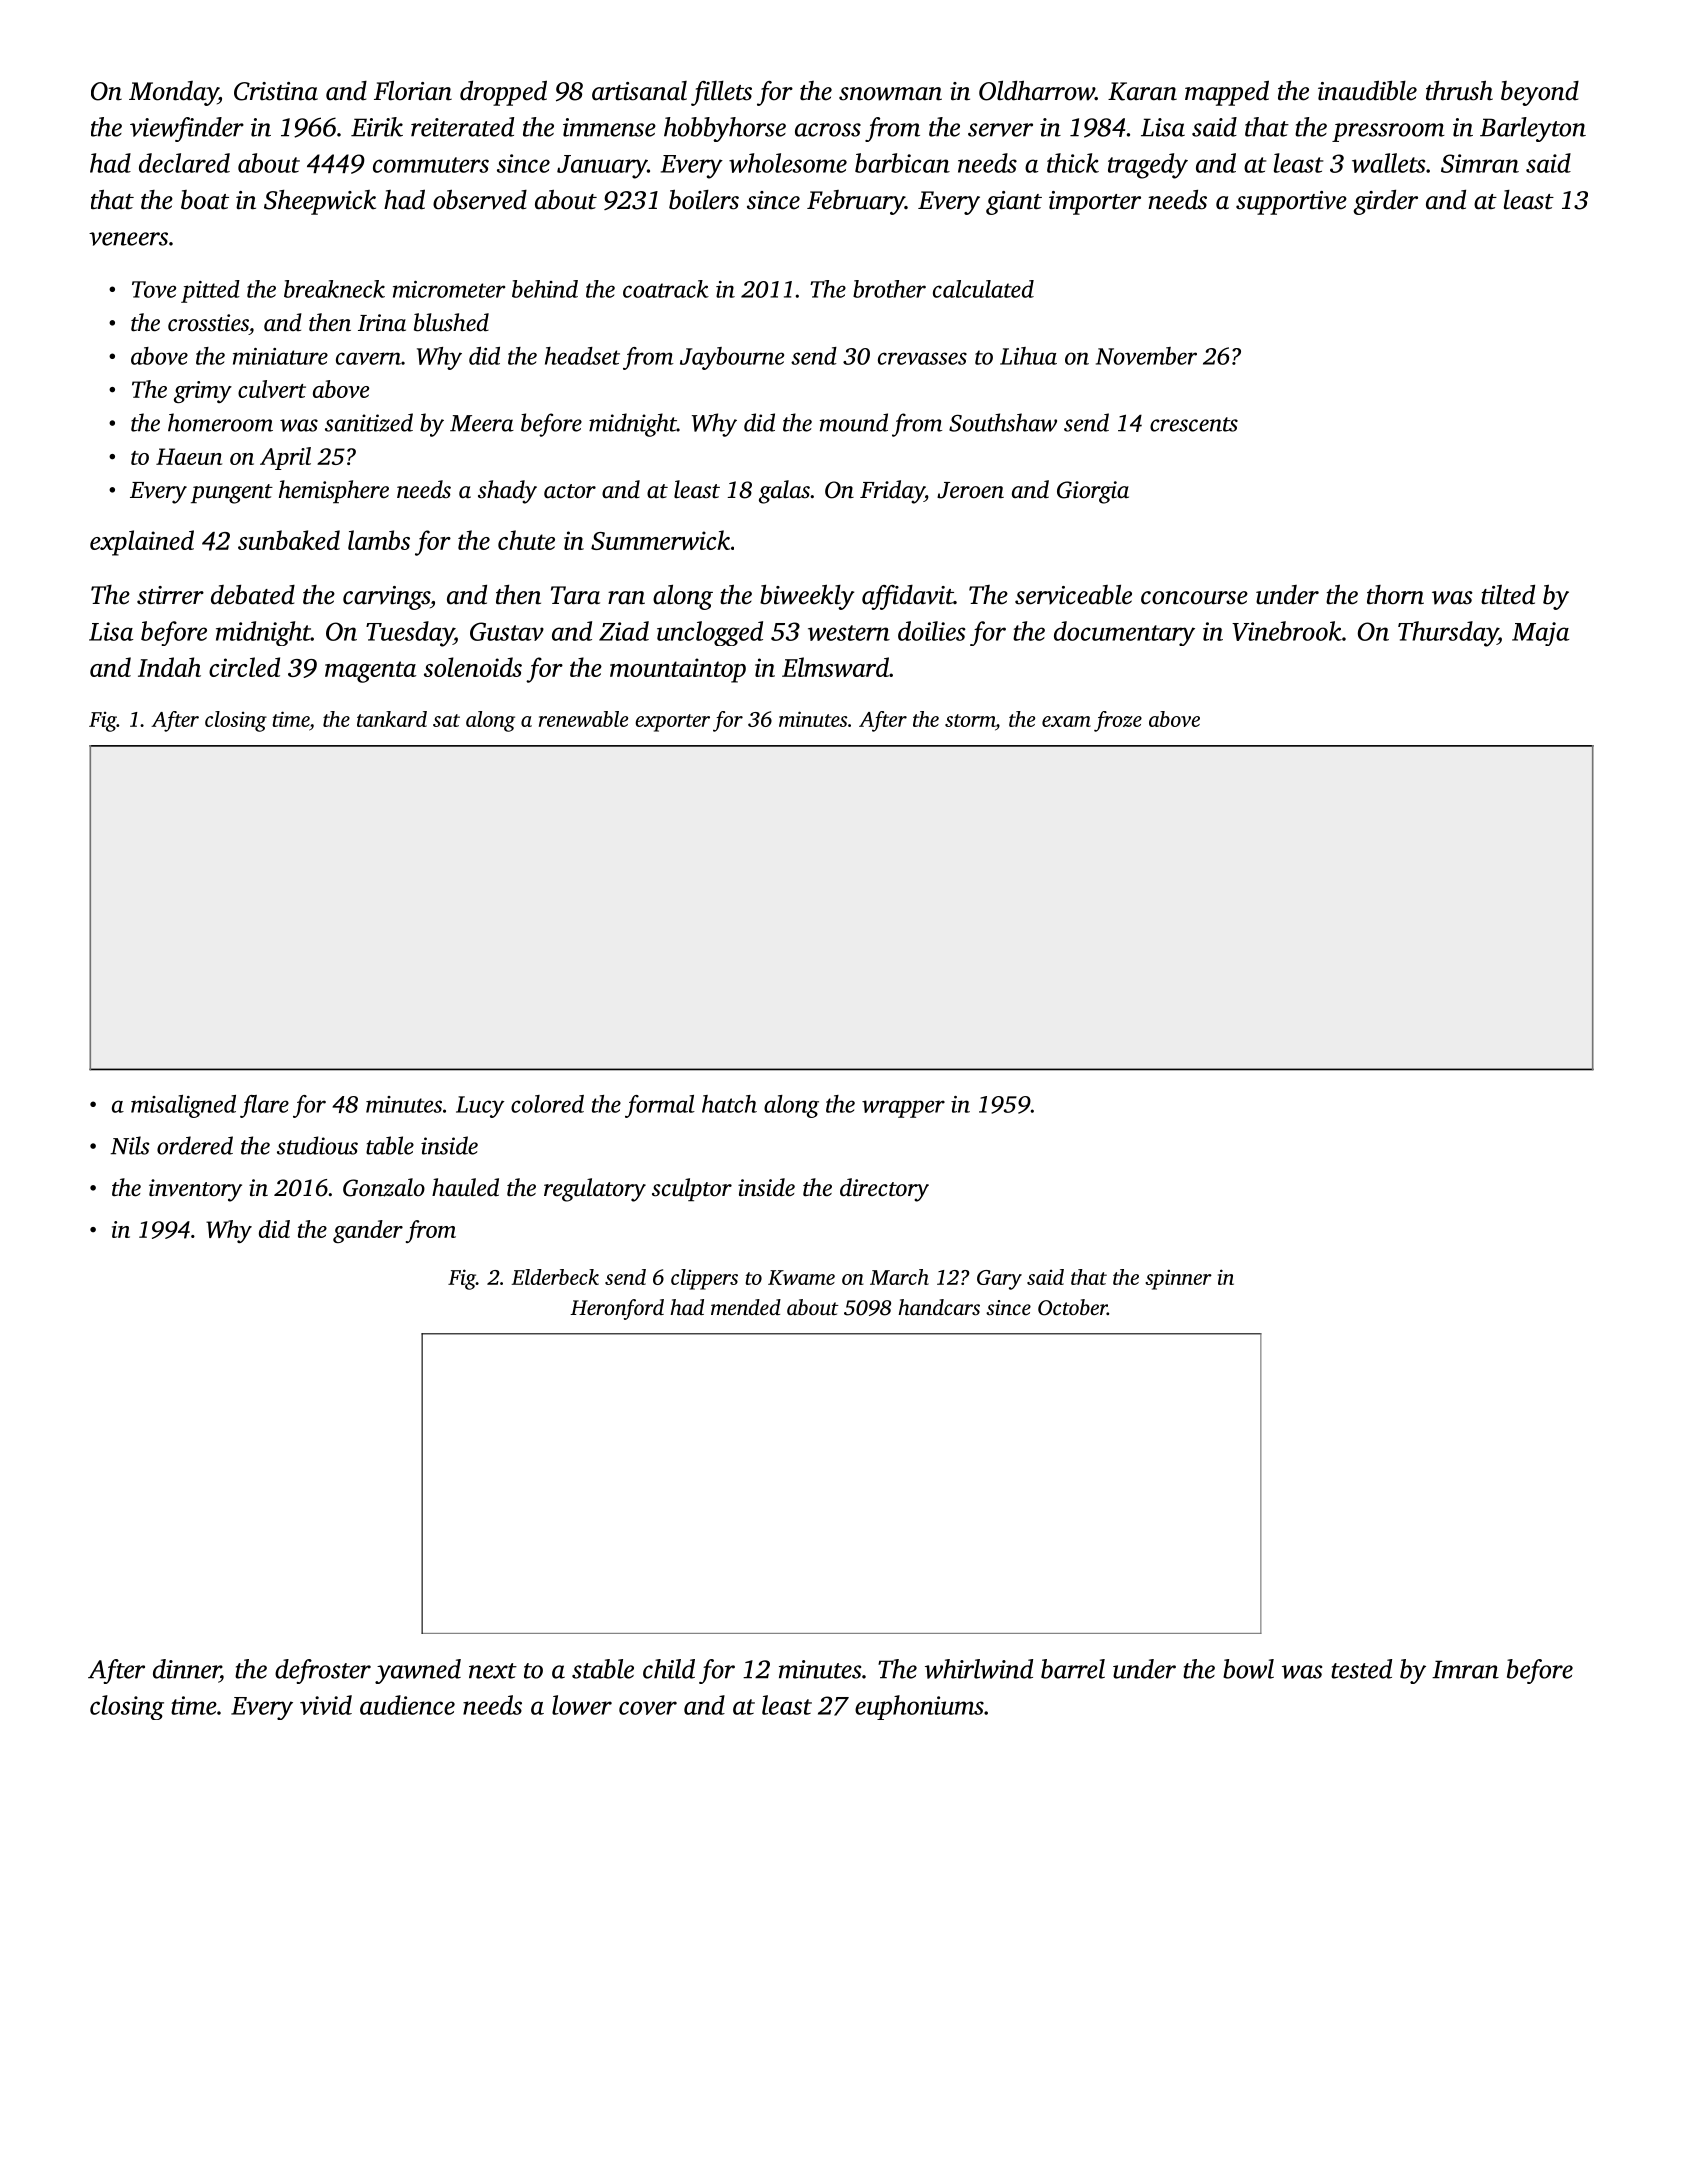 The height and width of the screenshot is (2178, 1683). What do you see at coordinates (195, 1190) in the screenshot?
I see `inventory` at bounding box center [195, 1190].
